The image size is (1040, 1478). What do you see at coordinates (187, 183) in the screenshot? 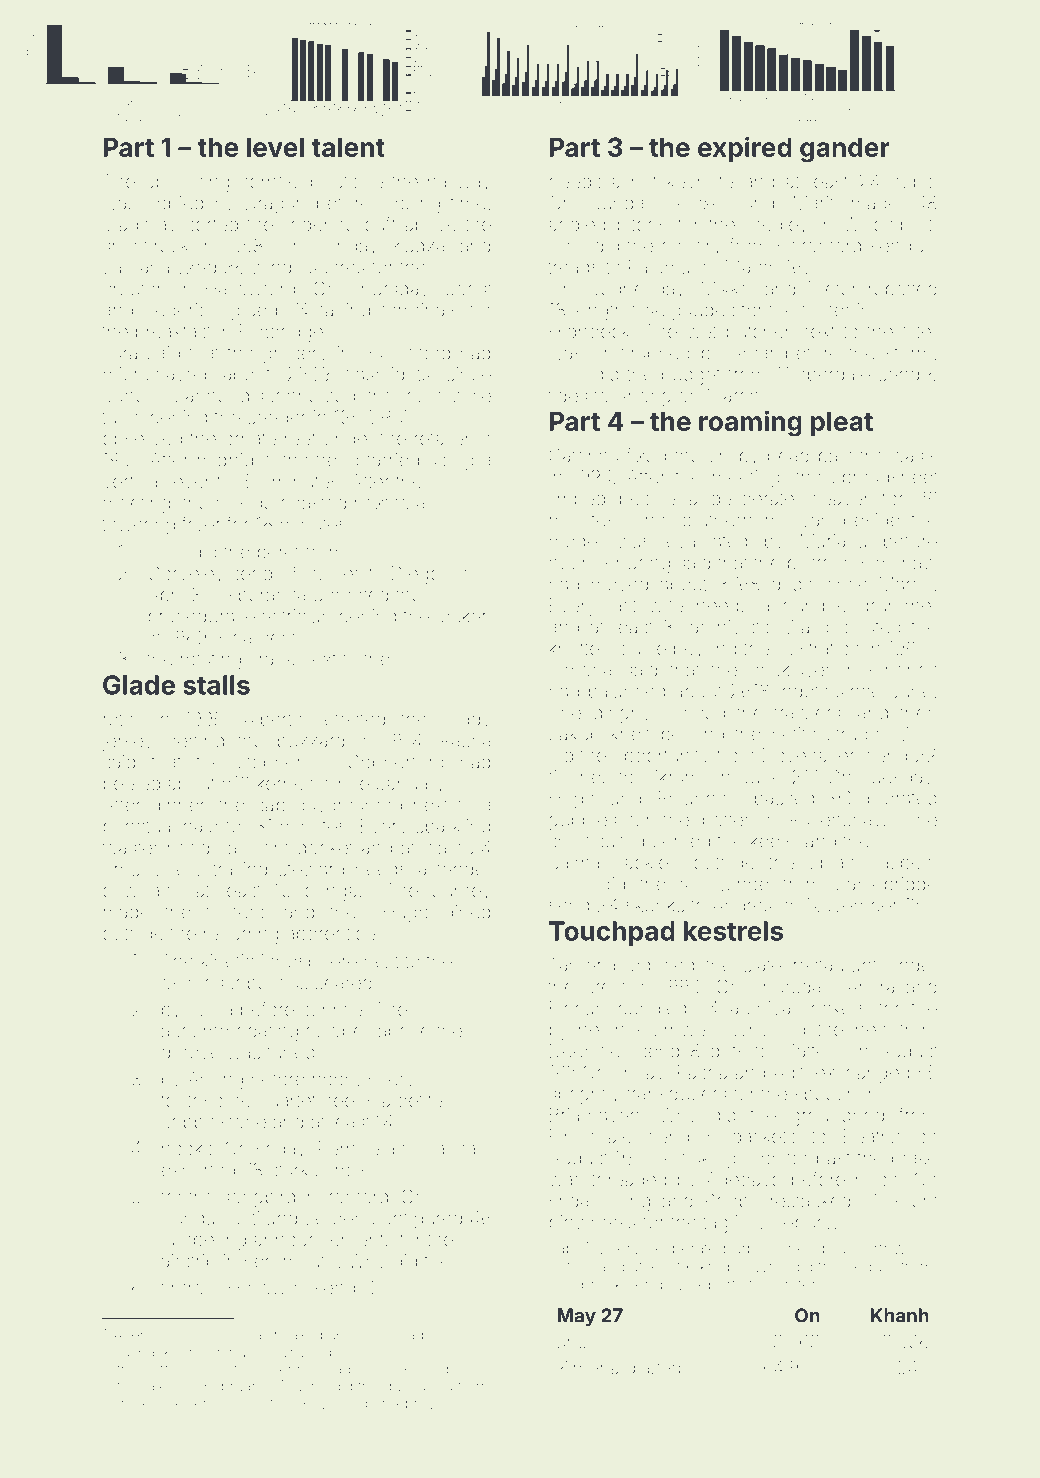
I see `upcoming` at bounding box center [187, 183].
